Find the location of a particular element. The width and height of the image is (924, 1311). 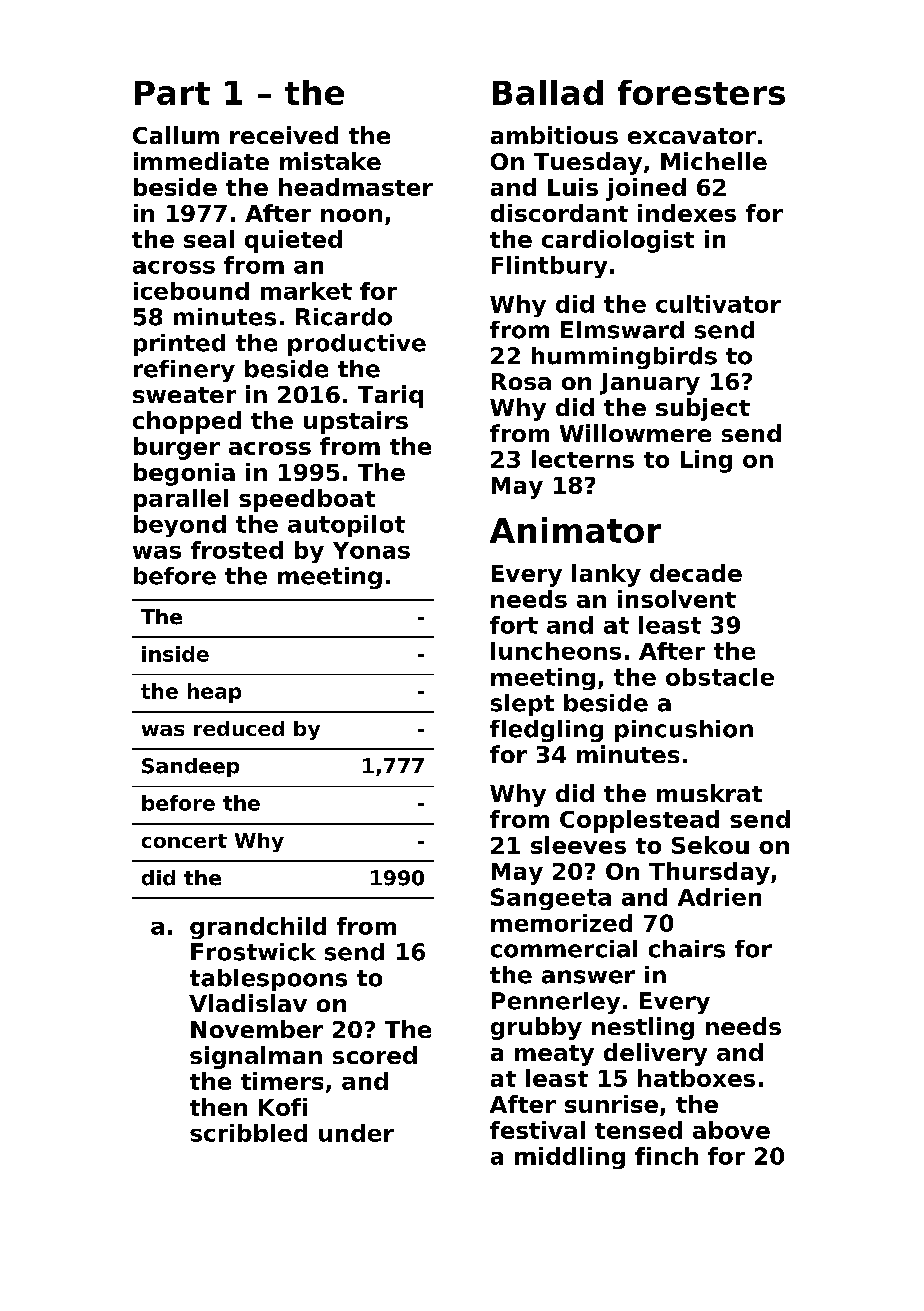

Willowmere is located at coordinates (635, 433).
